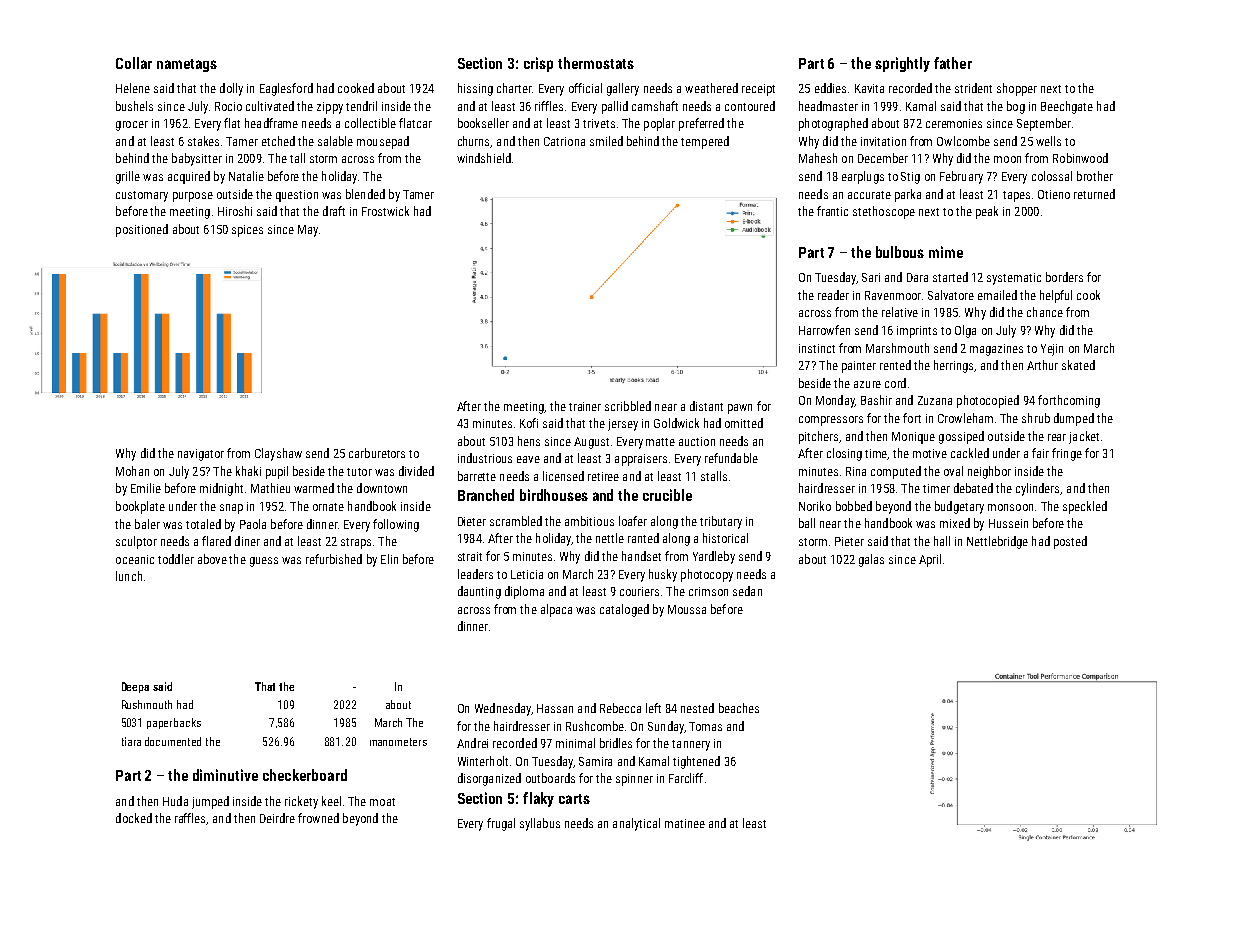 This screenshot has width=1233, height=952. What do you see at coordinates (616, 743) in the screenshot?
I see `bridles` at bounding box center [616, 743].
